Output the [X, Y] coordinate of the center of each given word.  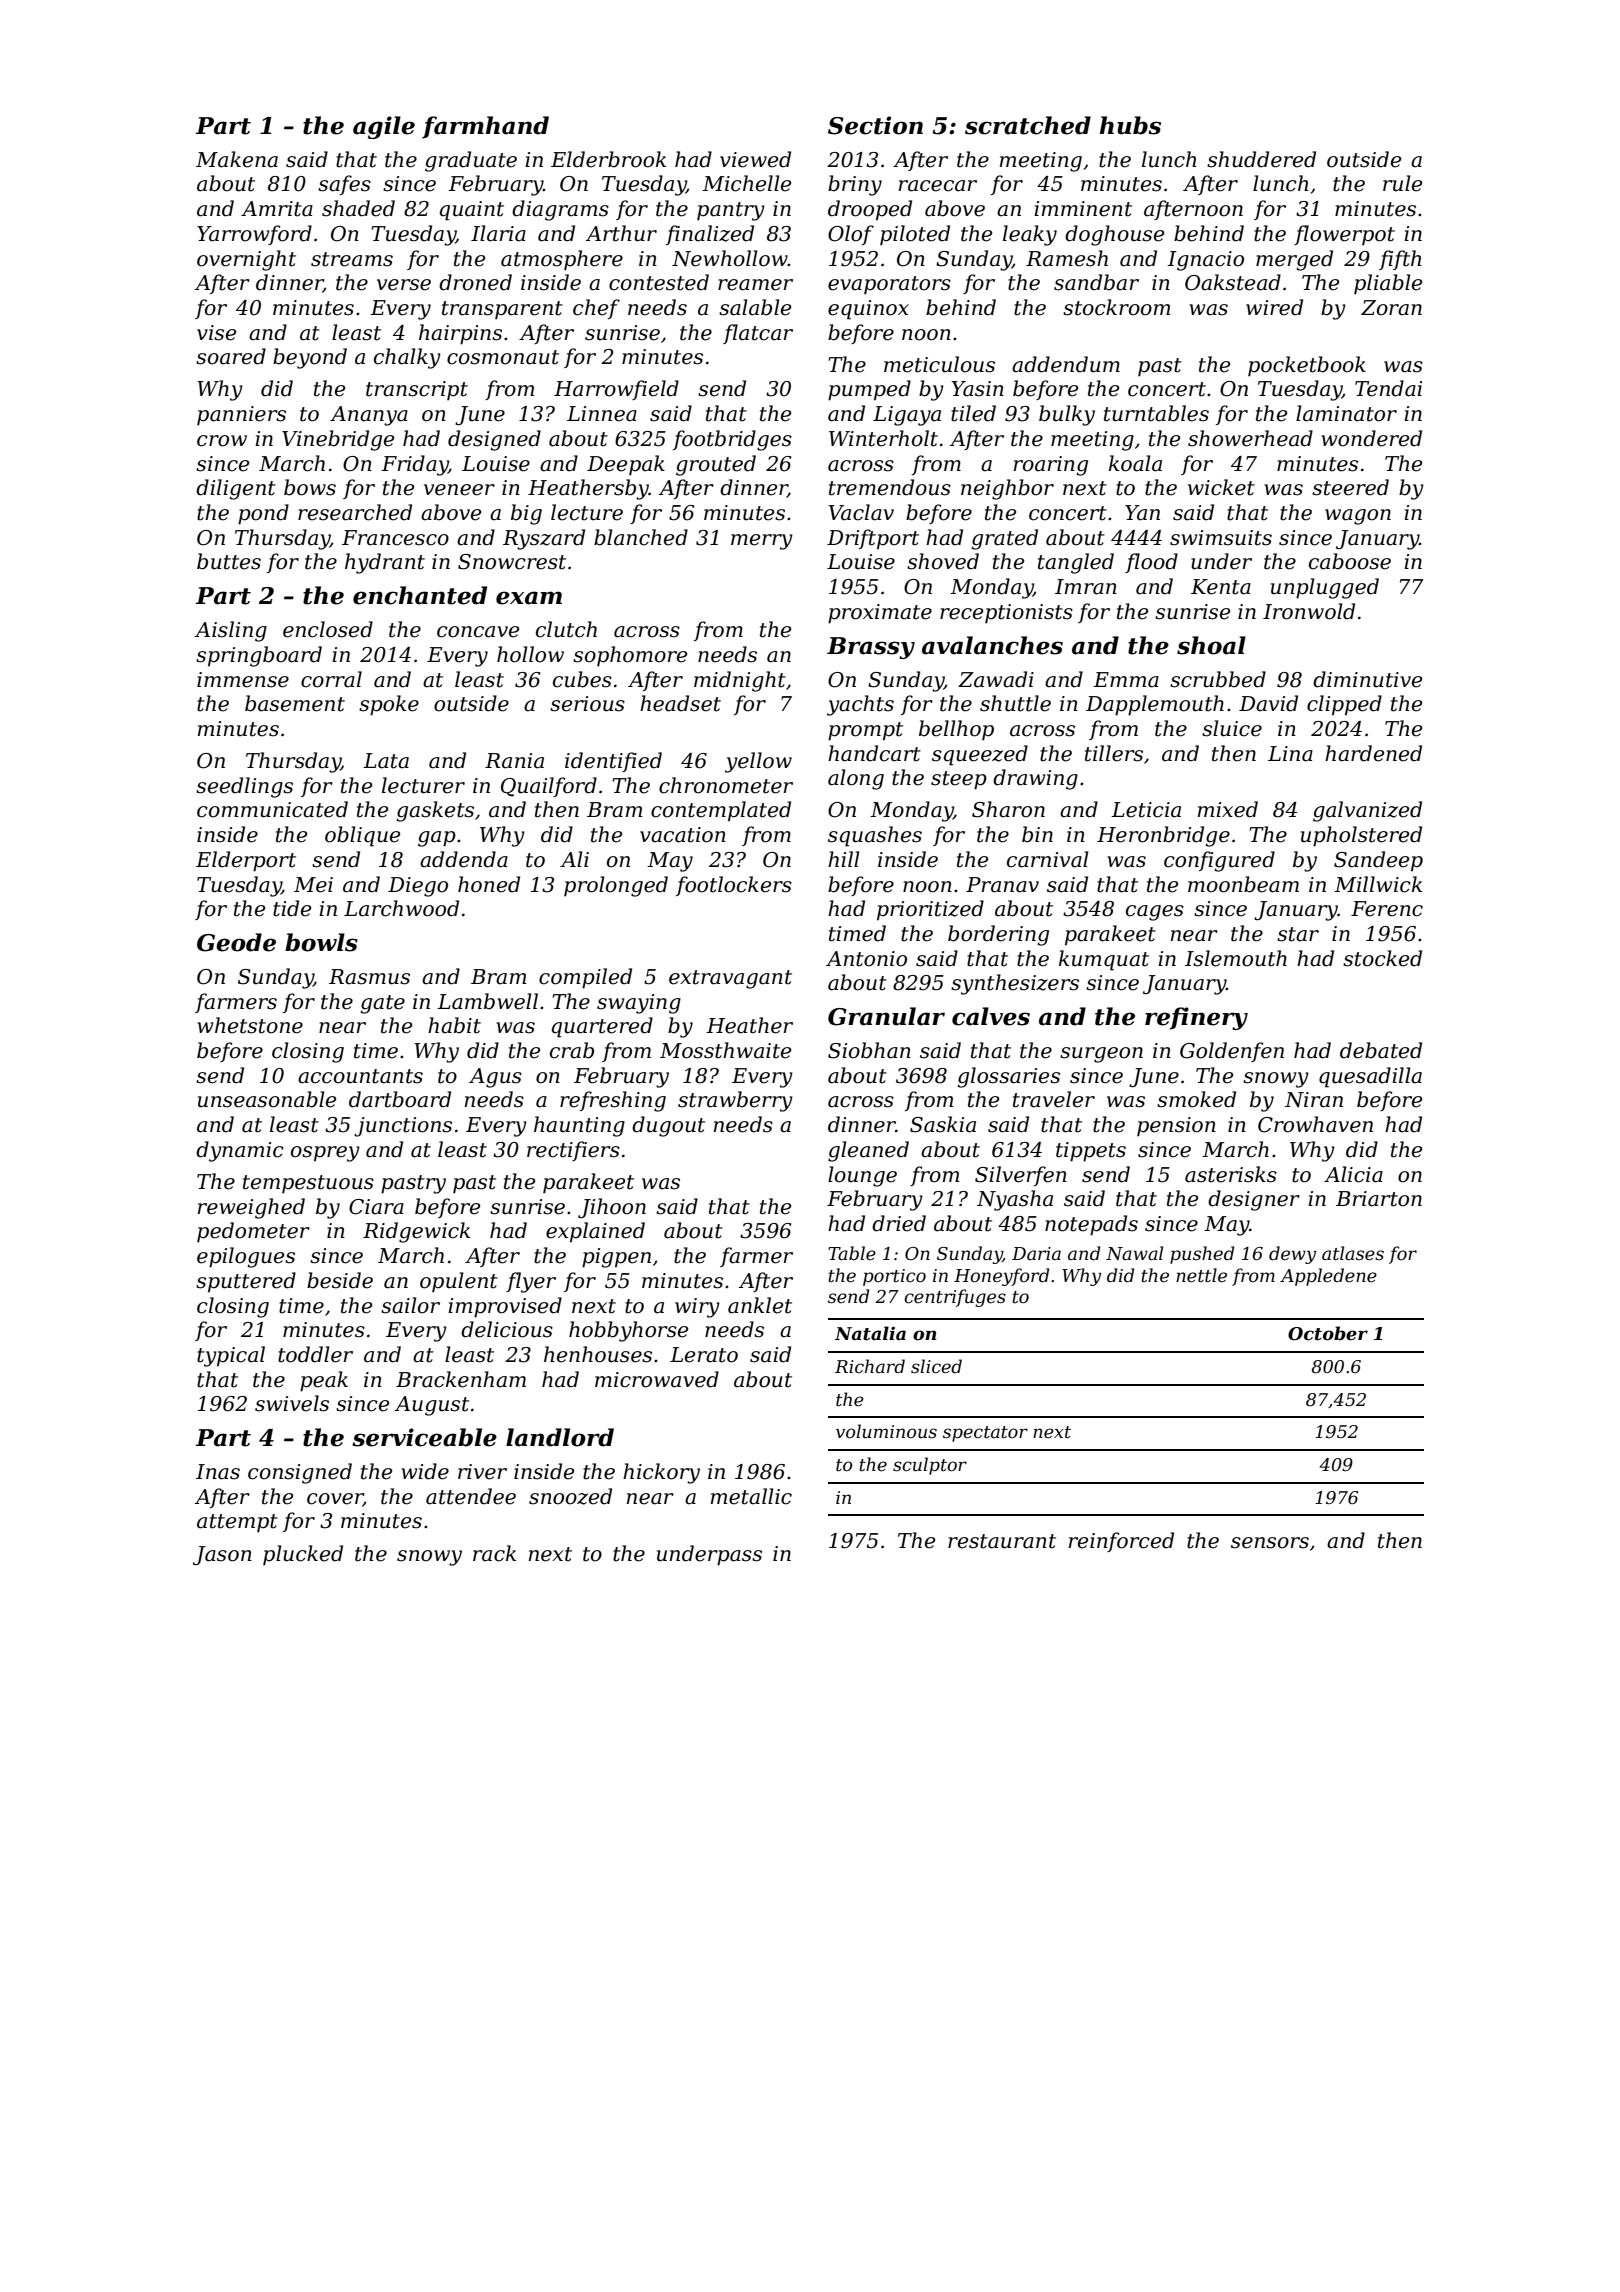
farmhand [485, 127]
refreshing [613, 1101]
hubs [1130, 125]
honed [489, 884]
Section [875, 125]
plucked [303, 1555]
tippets [1091, 1152]
